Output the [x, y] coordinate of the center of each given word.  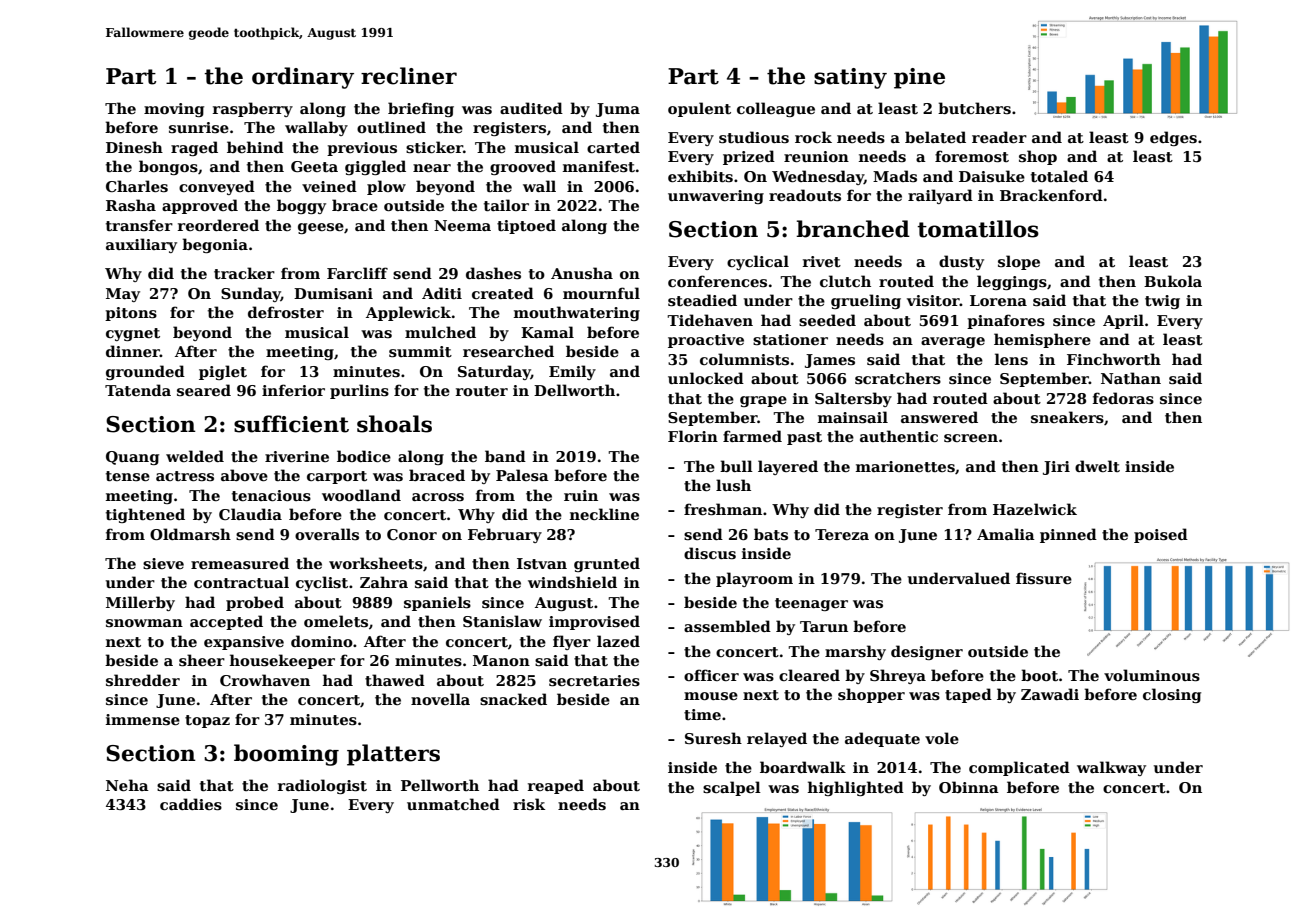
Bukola [1173, 281]
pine [919, 78]
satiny [850, 78]
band [505, 456]
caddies [191, 804]
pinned [1068, 535]
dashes [493, 273]
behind [255, 147]
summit [420, 352]
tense [128, 476]
